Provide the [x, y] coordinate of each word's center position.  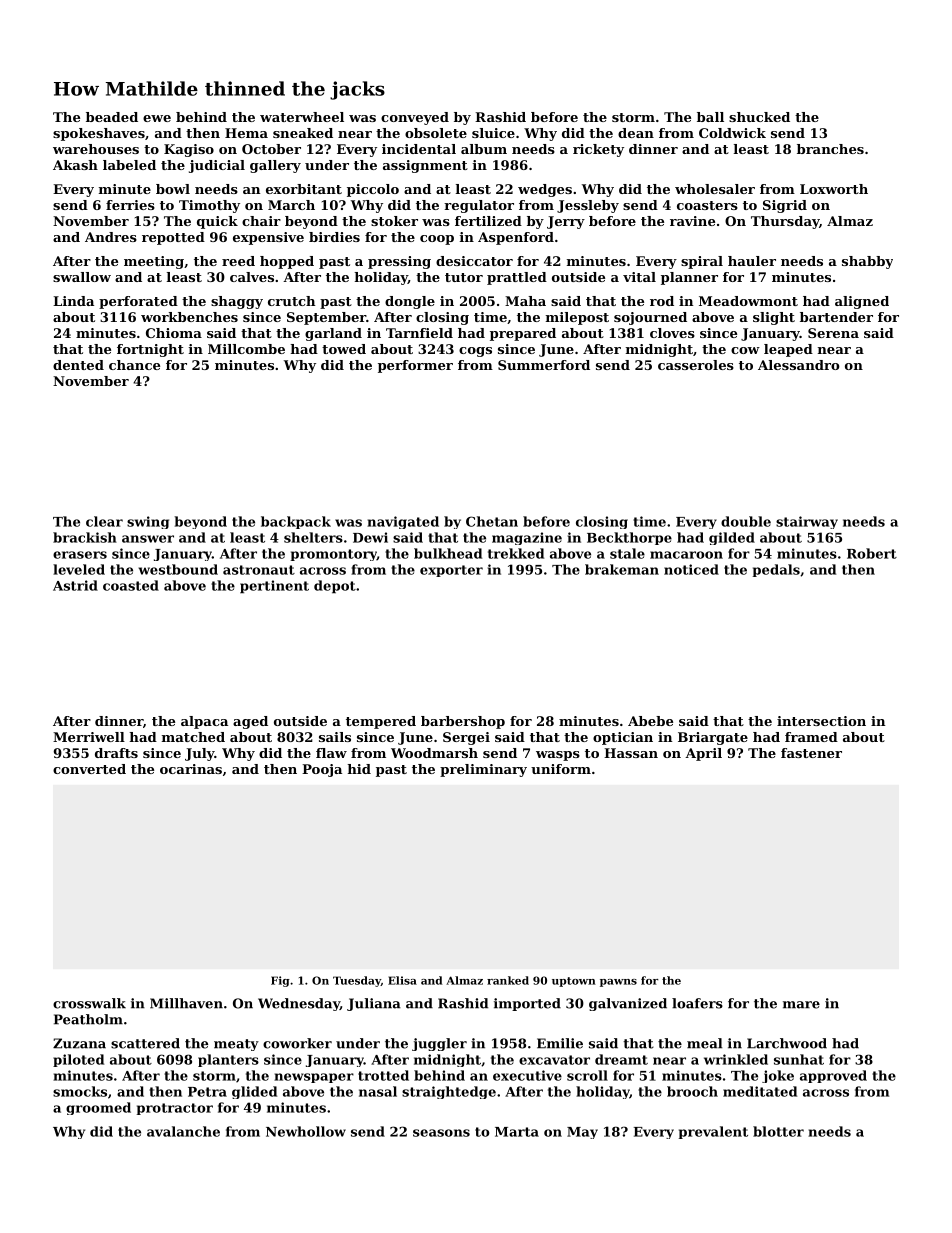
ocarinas [191, 769]
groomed [98, 1108]
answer [148, 539]
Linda [73, 301]
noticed [691, 569]
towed [344, 349]
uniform [561, 769]
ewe [157, 118]
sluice [493, 133]
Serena [833, 333]
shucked [759, 117]
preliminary [483, 770]
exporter [451, 571]
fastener [811, 753]
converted [89, 769]
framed [811, 737]
